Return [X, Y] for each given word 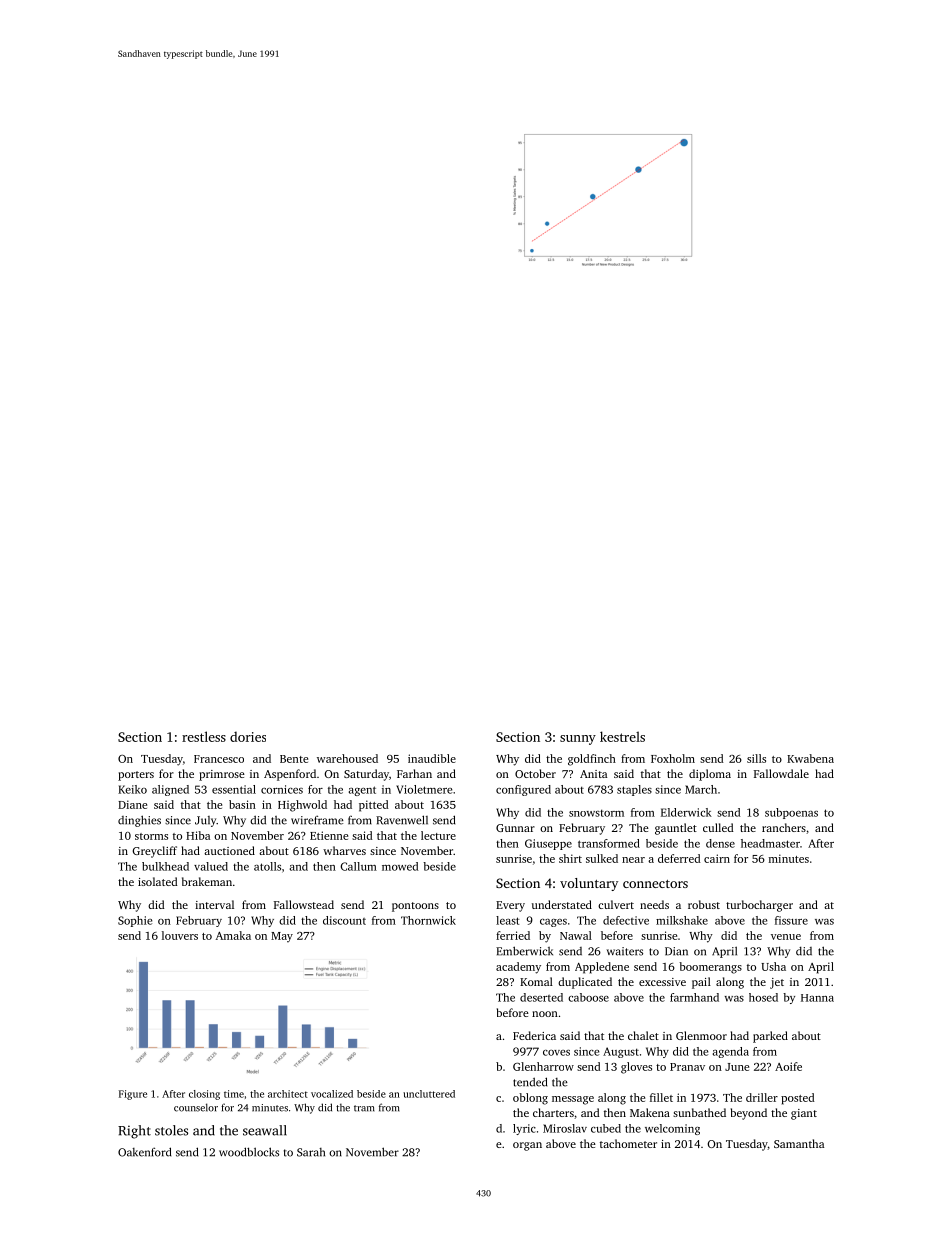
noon [545, 1014]
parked [770, 1037]
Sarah [311, 1152]
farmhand [694, 997]
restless [204, 736]
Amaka [233, 935]
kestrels [622, 736]
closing [204, 1095]
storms [151, 836]
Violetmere [424, 789]
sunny [578, 740]
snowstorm [596, 813]
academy [518, 968]
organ [527, 1146]
